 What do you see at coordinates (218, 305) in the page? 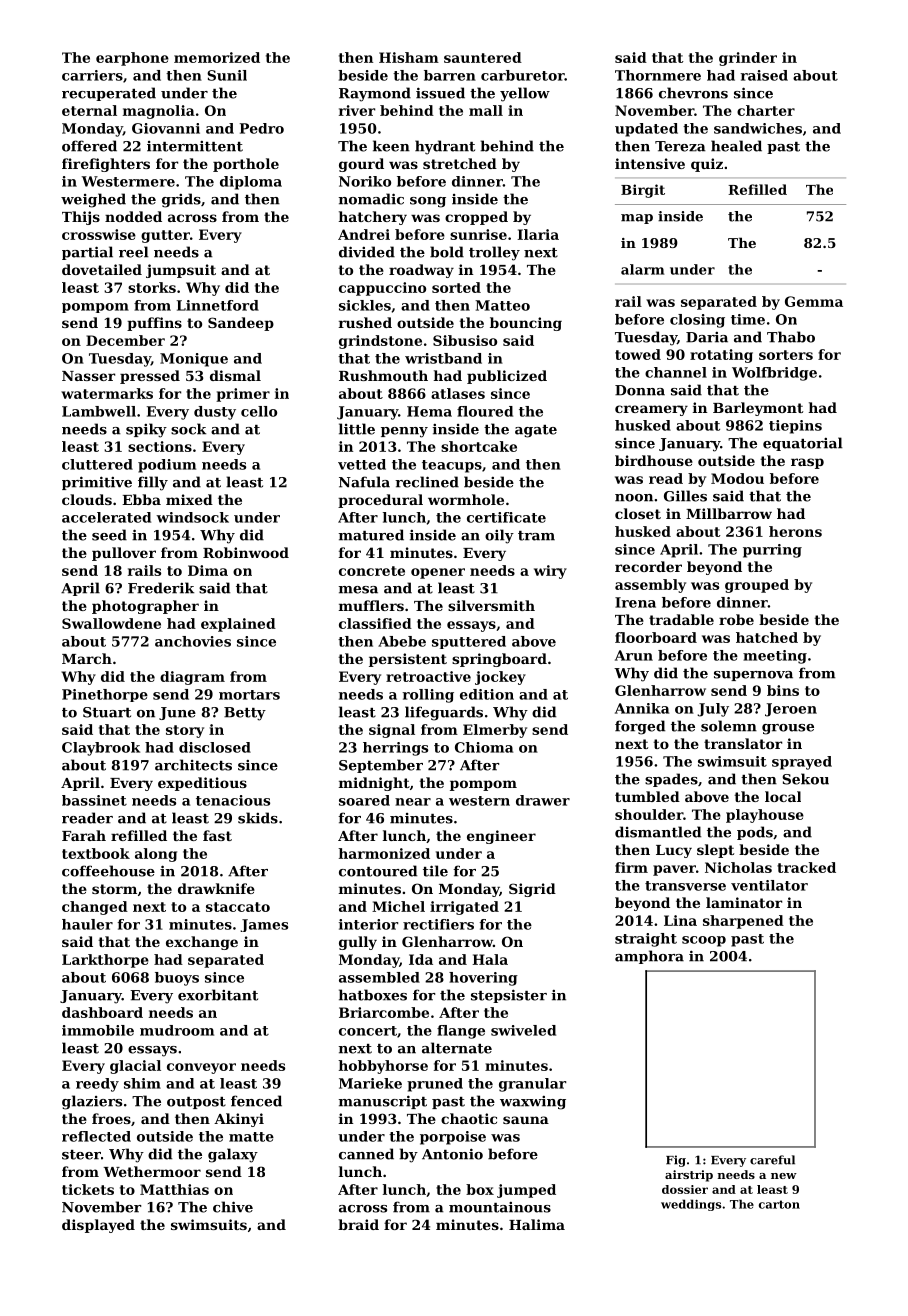
I see `Linnetford` at bounding box center [218, 305].
